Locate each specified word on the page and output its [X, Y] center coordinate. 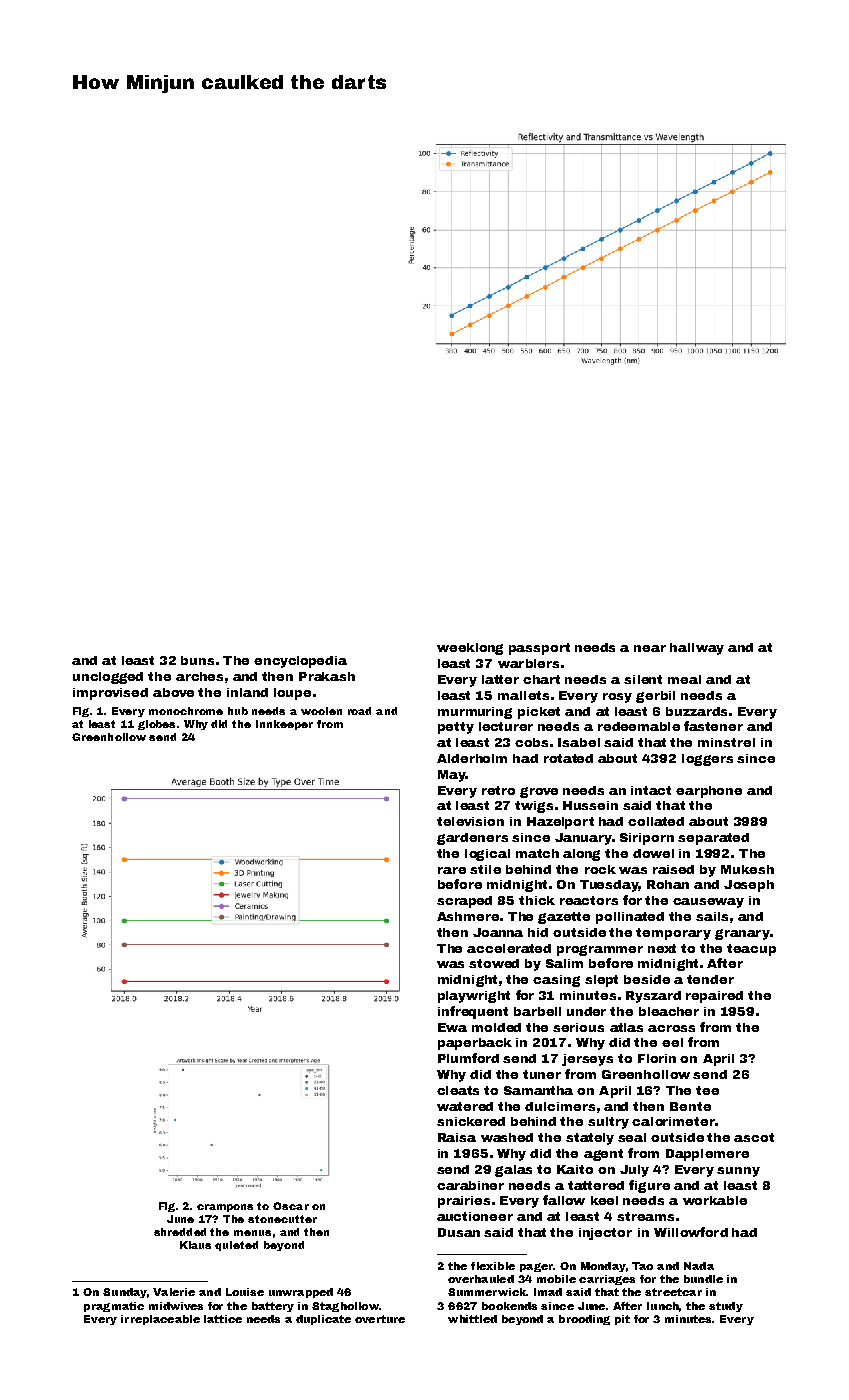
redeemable [639, 726]
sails [712, 916]
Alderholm [472, 758]
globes [156, 725]
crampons [225, 1208]
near [650, 648]
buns [197, 660]
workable [715, 1200]
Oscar [291, 1206]
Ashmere [468, 916]
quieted [236, 1246]
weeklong [470, 649]
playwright [474, 997]
